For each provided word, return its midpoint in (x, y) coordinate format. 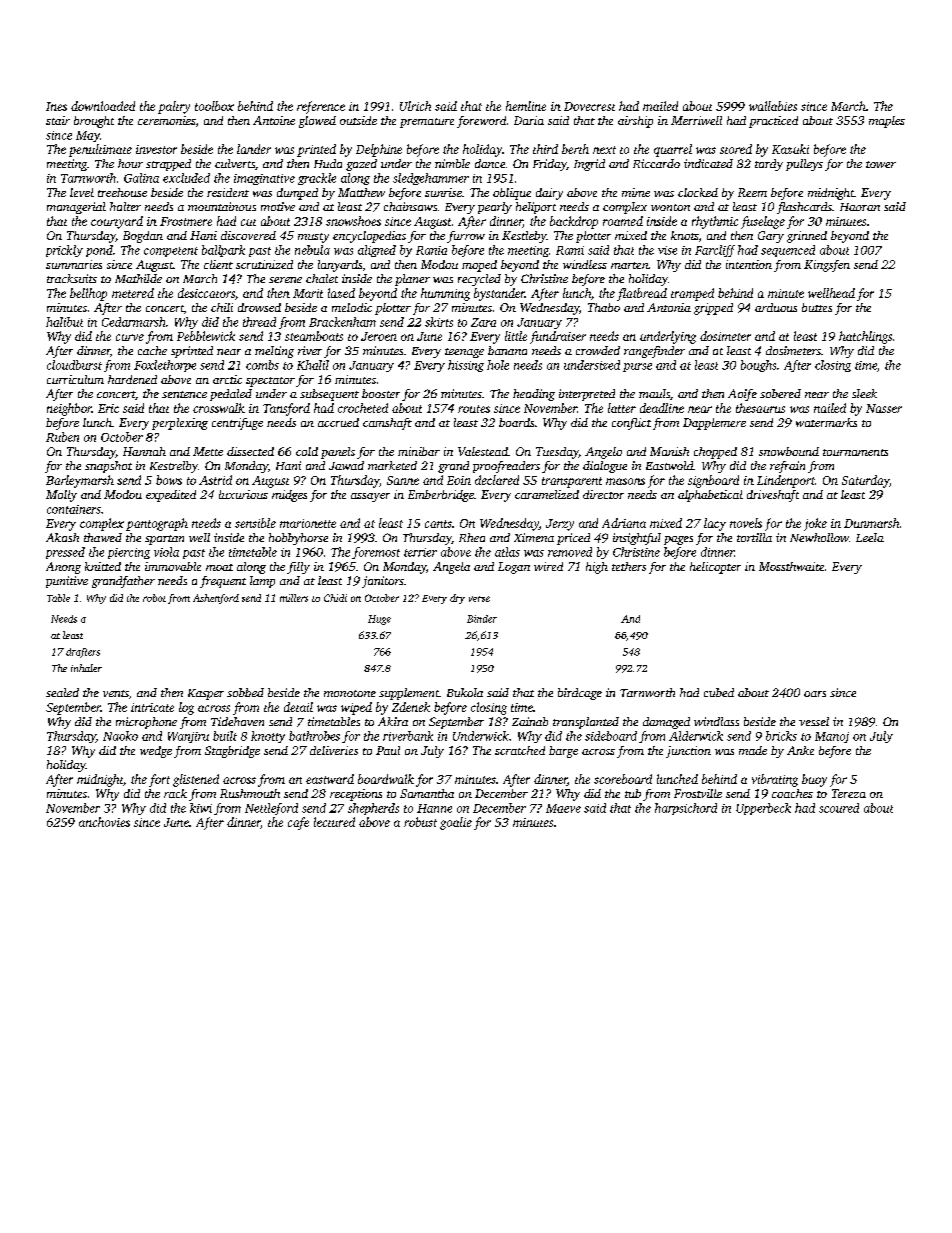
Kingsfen (827, 266)
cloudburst (74, 365)
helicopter (715, 568)
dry (457, 599)
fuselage (763, 222)
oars (815, 694)
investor (156, 149)
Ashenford (216, 599)
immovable (173, 566)
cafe (298, 823)
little (516, 336)
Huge (379, 620)
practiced (773, 122)
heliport (536, 208)
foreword (481, 122)
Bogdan (143, 237)
